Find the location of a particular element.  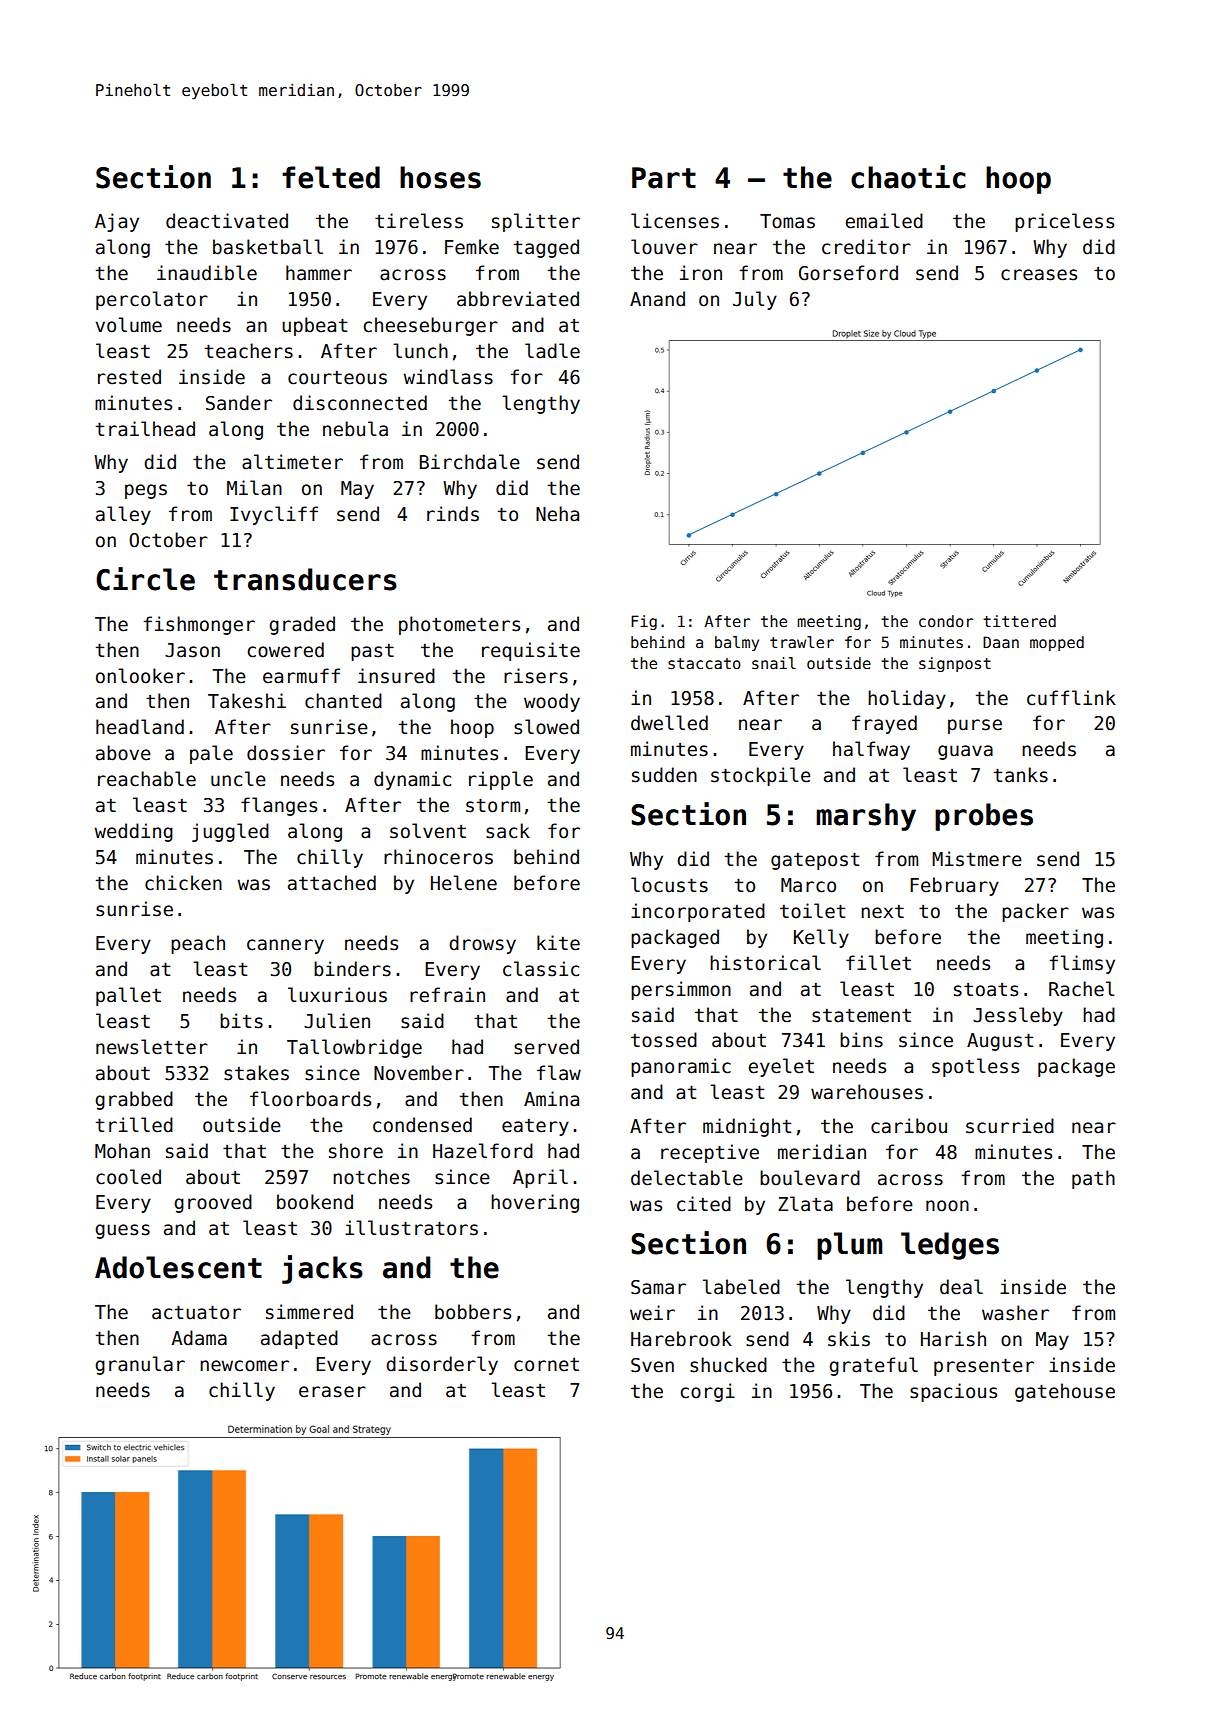

eatery is located at coordinates (535, 1127).
